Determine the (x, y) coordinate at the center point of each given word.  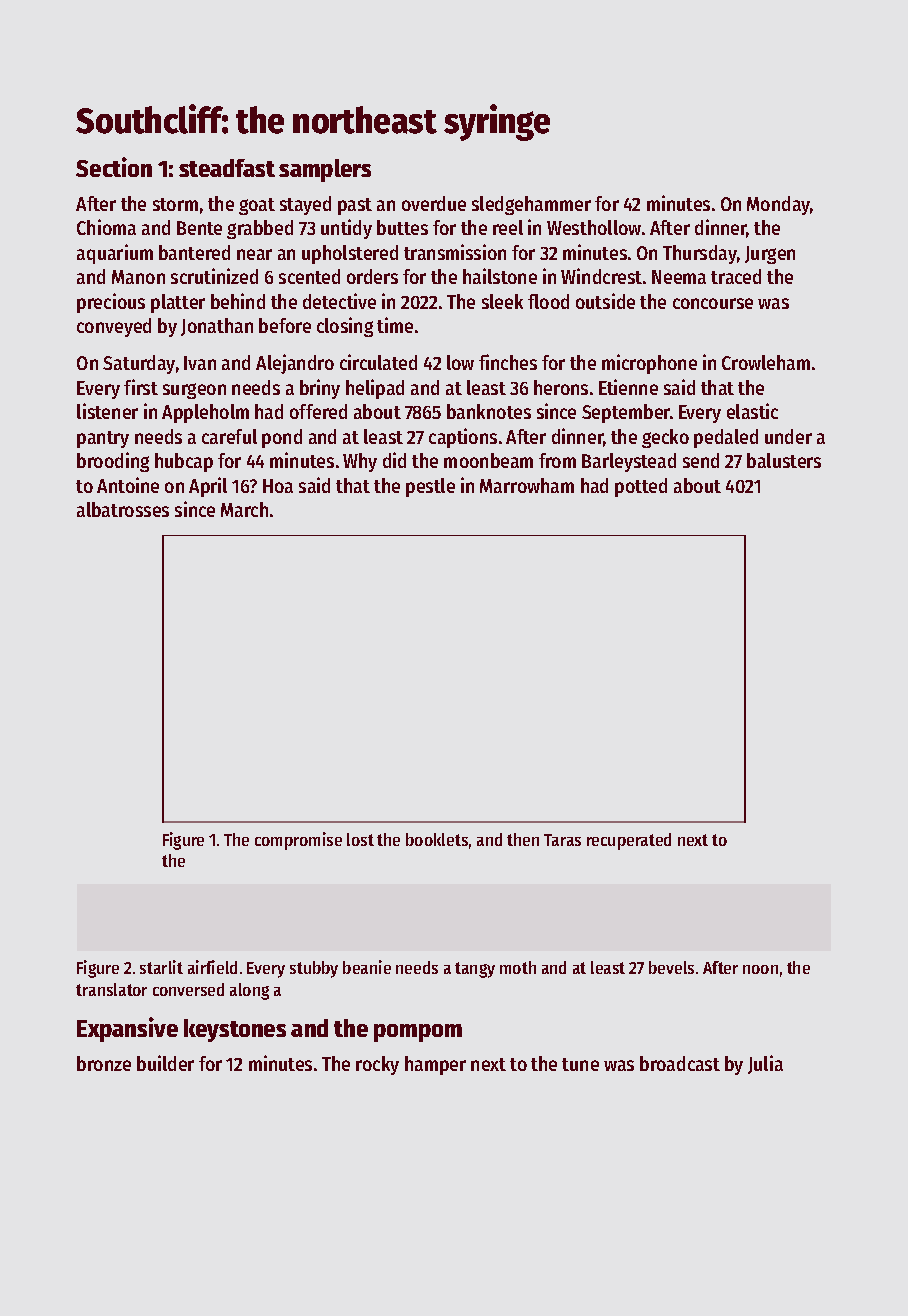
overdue (434, 203)
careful (229, 436)
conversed (188, 989)
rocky (377, 1065)
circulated (378, 362)
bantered (194, 252)
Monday (779, 205)
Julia (765, 1064)
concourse (713, 303)
